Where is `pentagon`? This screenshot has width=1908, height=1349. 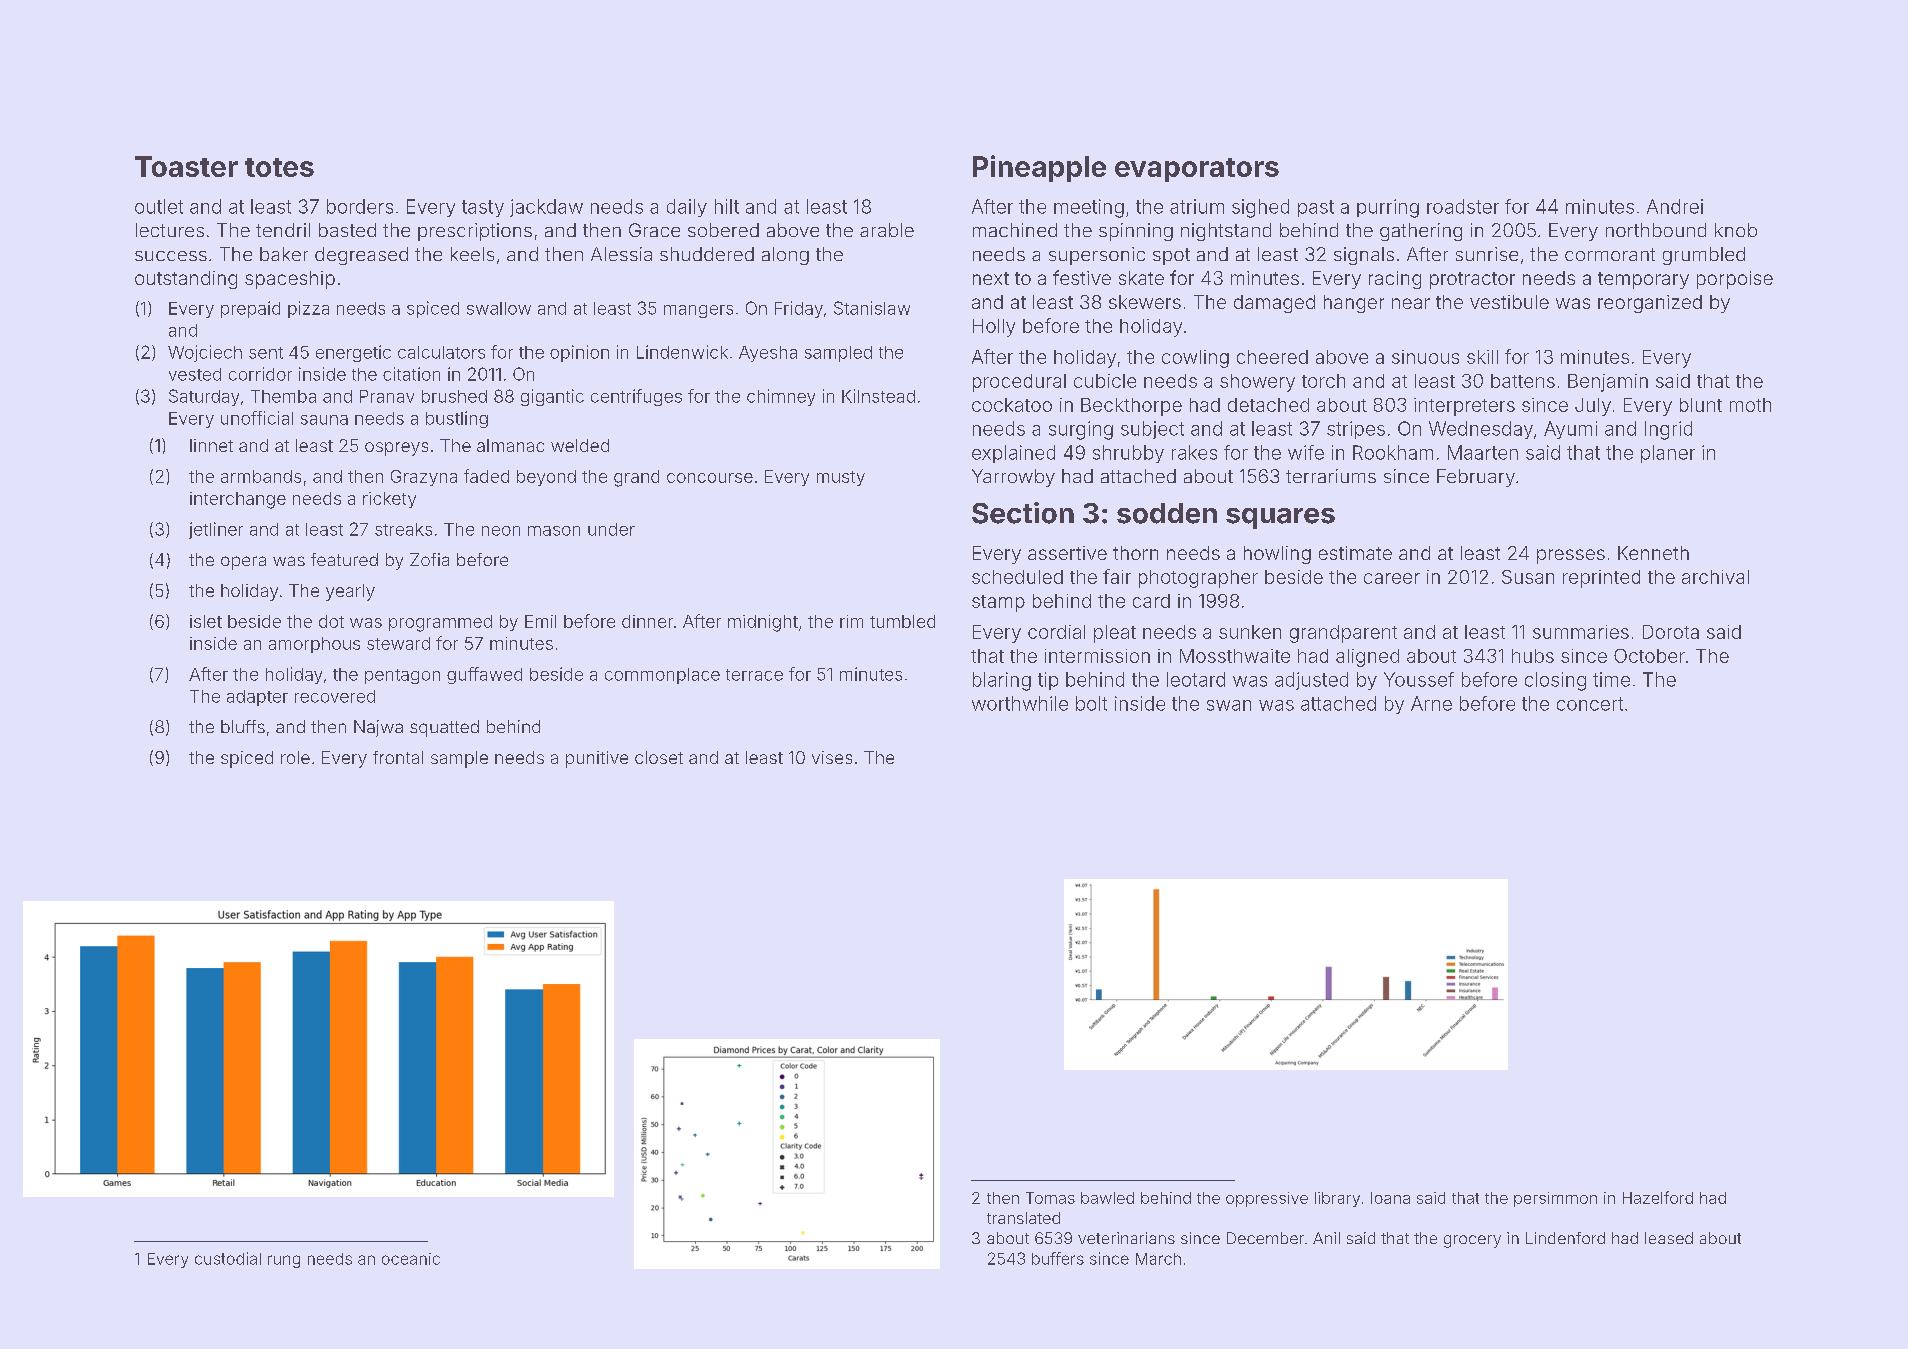
pentagon is located at coordinates (402, 676).
